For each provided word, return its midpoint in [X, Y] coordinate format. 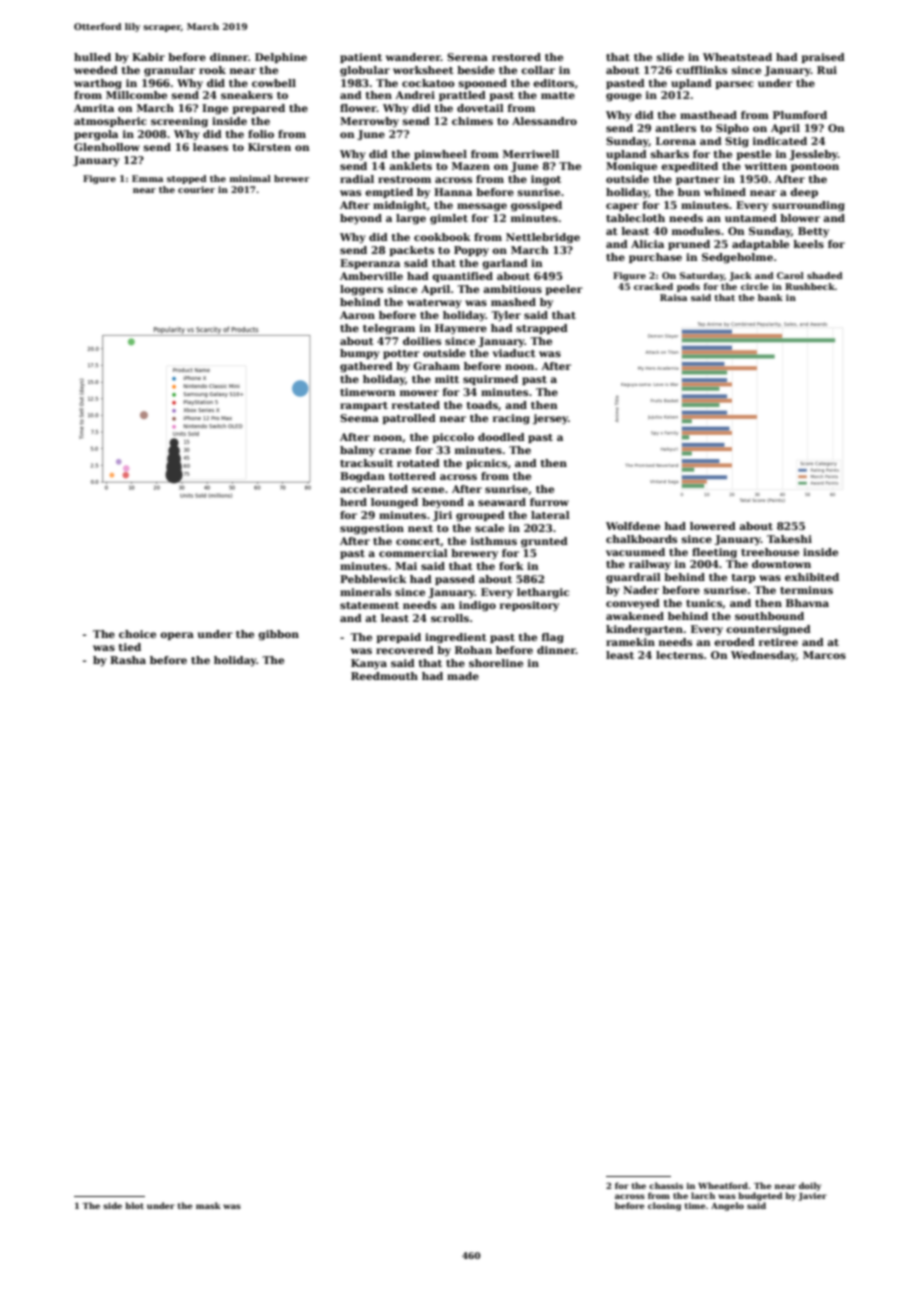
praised [823, 58]
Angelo [727, 1206]
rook [212, 70]
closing [664, 1206]
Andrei [415, 95]
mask [208, 1205]
